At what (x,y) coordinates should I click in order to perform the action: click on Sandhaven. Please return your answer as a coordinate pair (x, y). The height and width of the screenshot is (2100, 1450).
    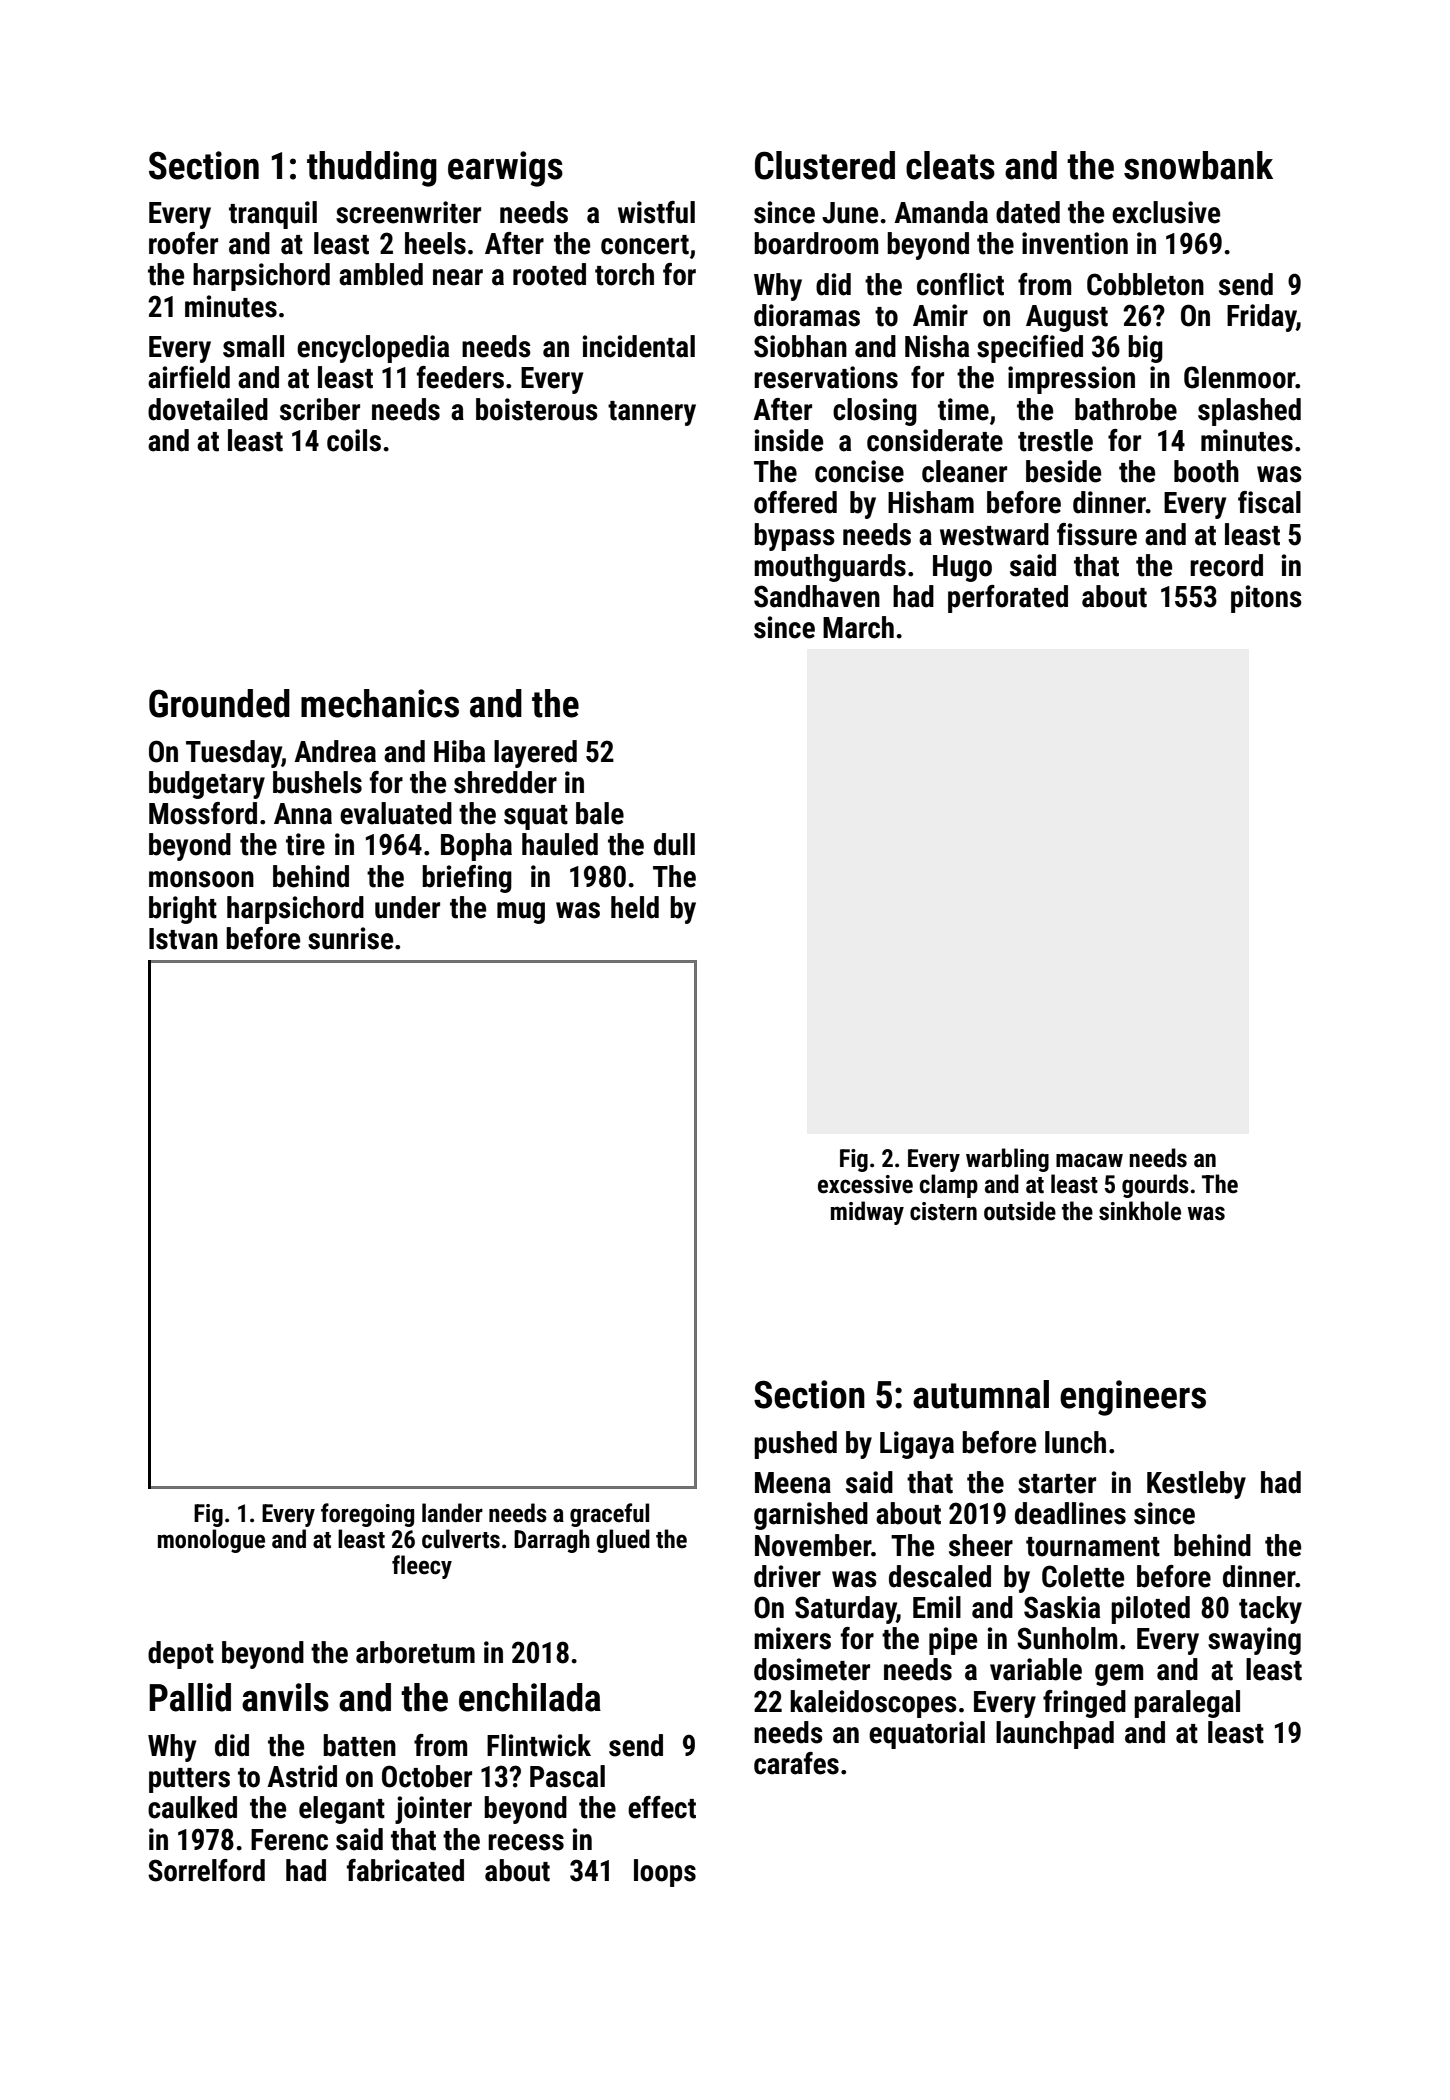
    Looking at the image, I should click on (817, 596).
